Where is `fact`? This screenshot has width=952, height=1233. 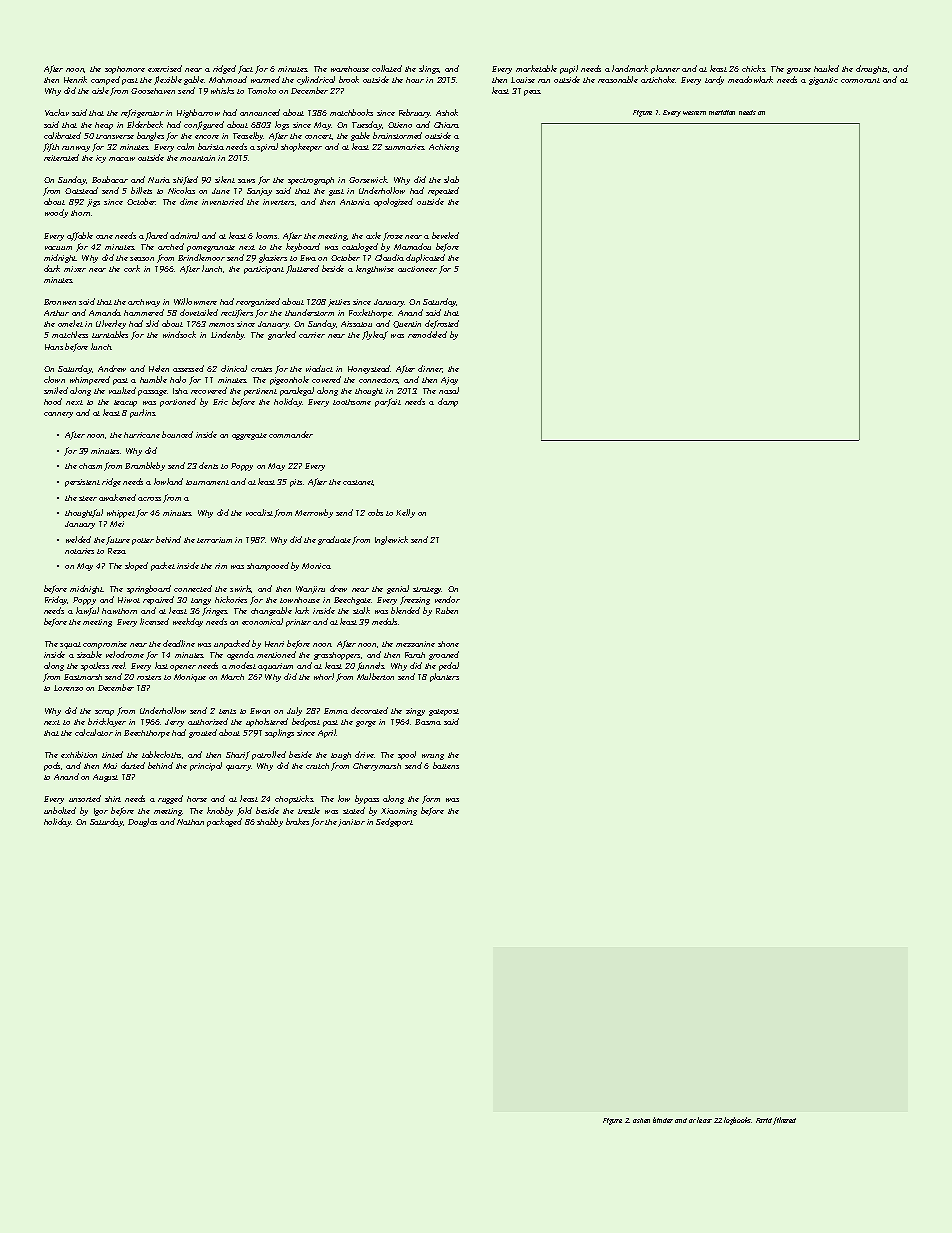 fact is located at coordinates (245, 69).
